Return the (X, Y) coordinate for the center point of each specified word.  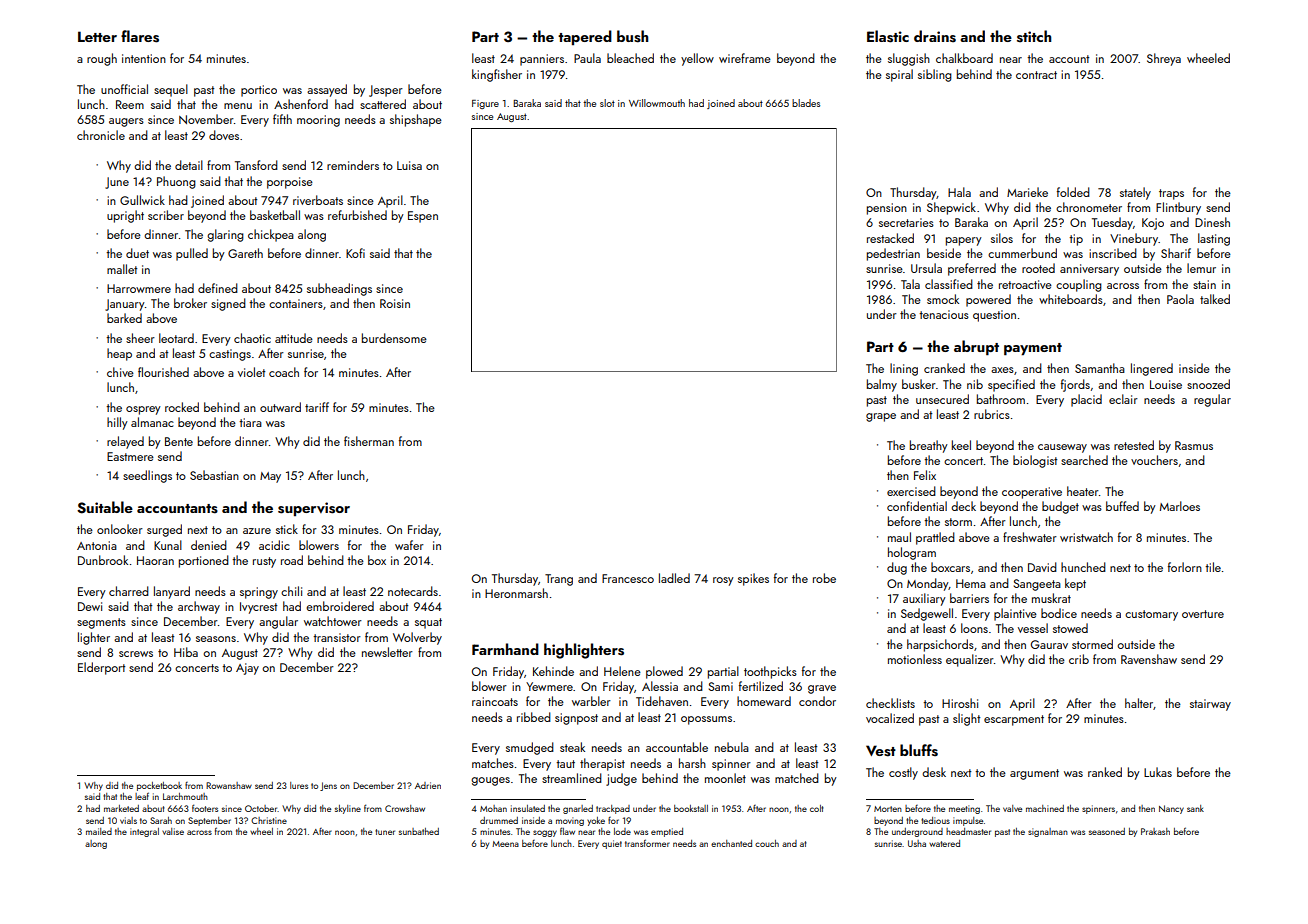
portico (259, 91)
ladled (674, 578)
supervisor (314, 509)
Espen (423, 217)
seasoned (1107, 831)
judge (621, 779)
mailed (99, 831)
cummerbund (1022, 253)
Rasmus (1194, 445)
